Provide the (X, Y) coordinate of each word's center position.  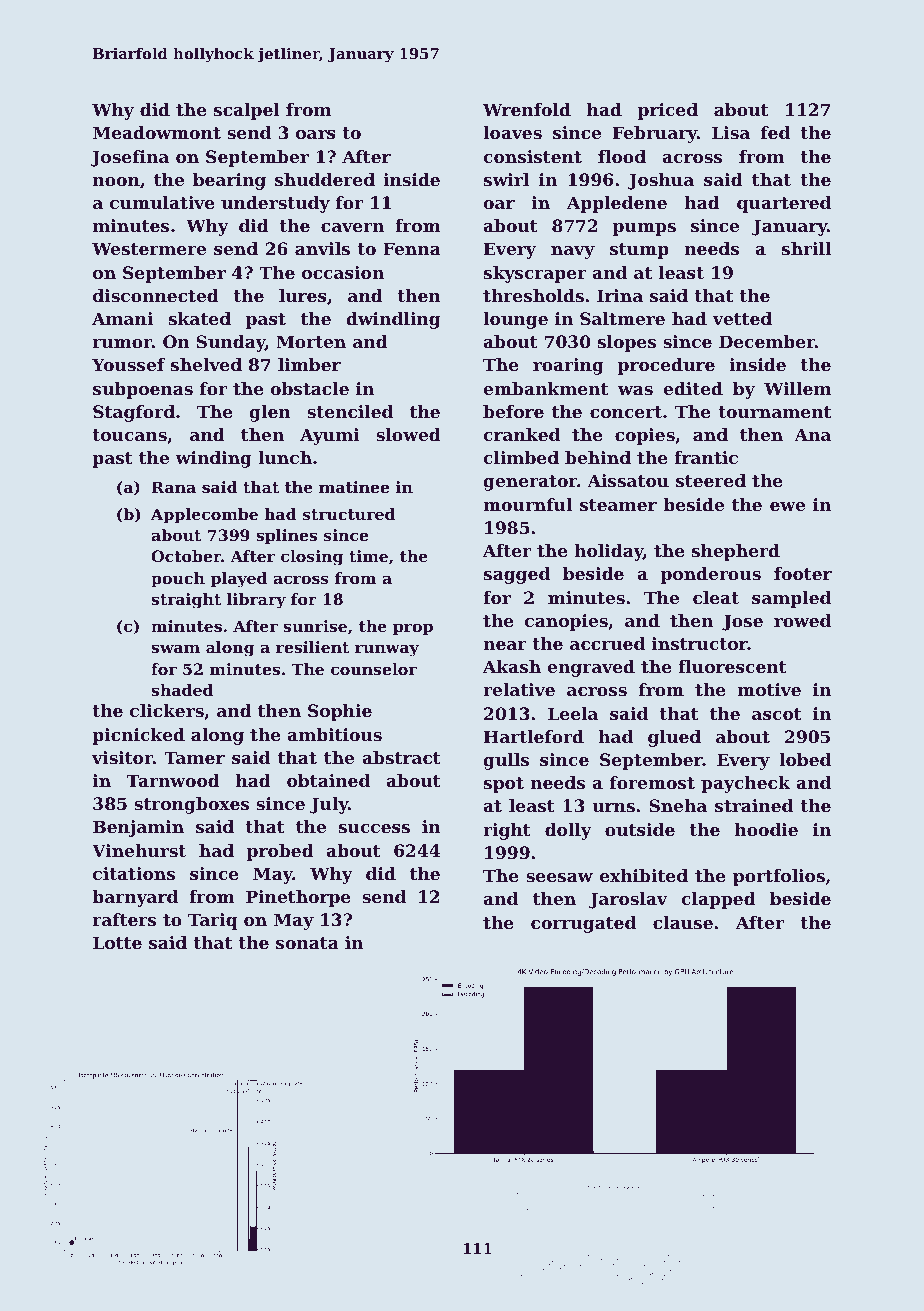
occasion (343, 272)
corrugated (583, 924)
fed (775, 132)
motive (769, 689)
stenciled (350, 411)
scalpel (247, 111)
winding (213, 459)
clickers (167, 710)
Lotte (117, 942)
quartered (784, 204)
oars (316, 134)
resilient (312, 647)
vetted (742, 318)
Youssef (128, 364)
